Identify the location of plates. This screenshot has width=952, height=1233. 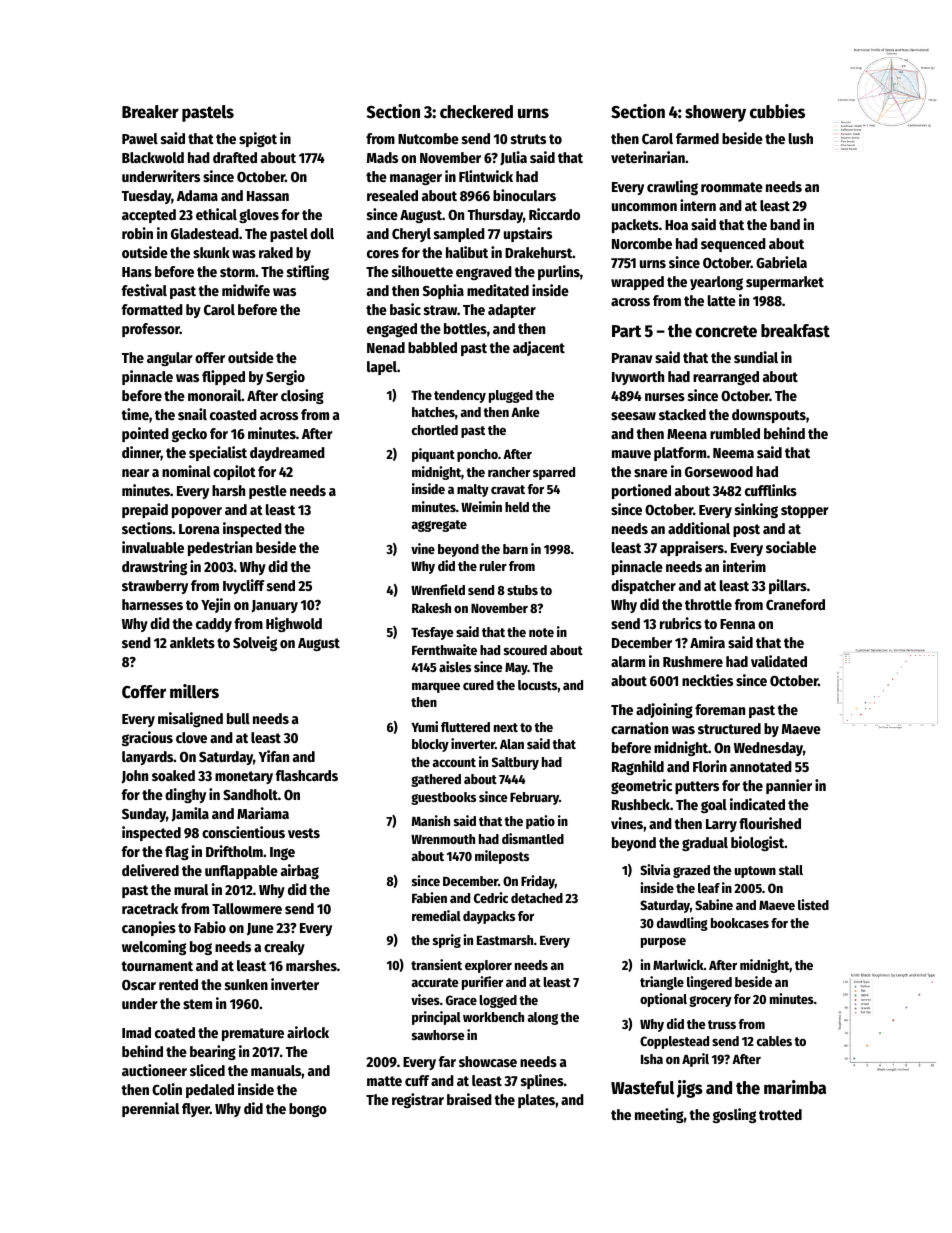
(536, 1101).
